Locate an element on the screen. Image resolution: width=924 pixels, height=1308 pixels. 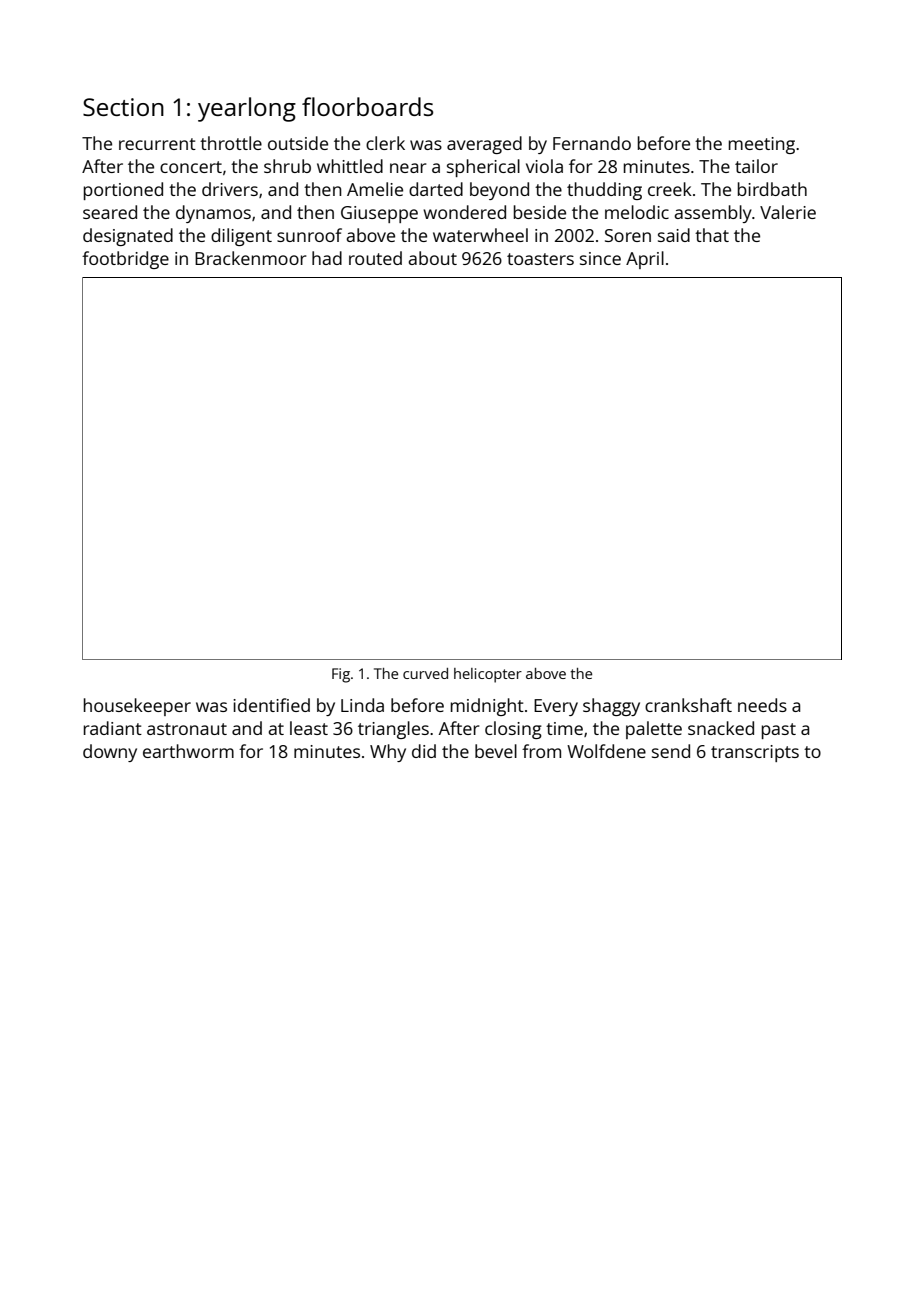
Fig is located at coordinates (341, 675).
